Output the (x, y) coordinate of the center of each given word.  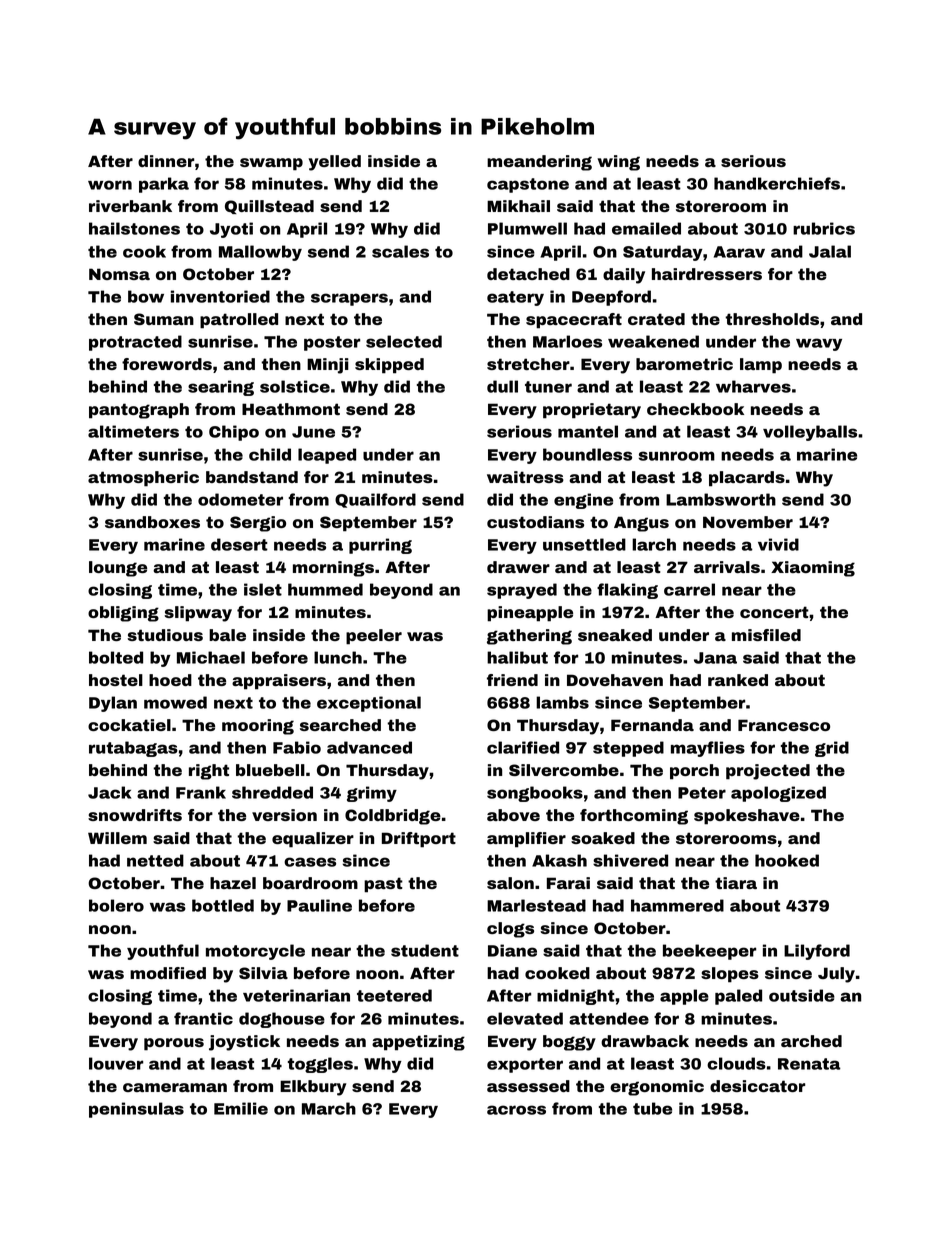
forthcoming (634, 817)
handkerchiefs (777, 183)
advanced (369, 747)
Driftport (419, 840)
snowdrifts (135, 815)
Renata (809, 1064)
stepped (628, 749)
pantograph (139, 411)
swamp (271, 164)
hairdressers (707, 274)
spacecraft (574, 321)
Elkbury (313, 1088)
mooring (258, 727)
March (329, 1108)
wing (619, 163)
